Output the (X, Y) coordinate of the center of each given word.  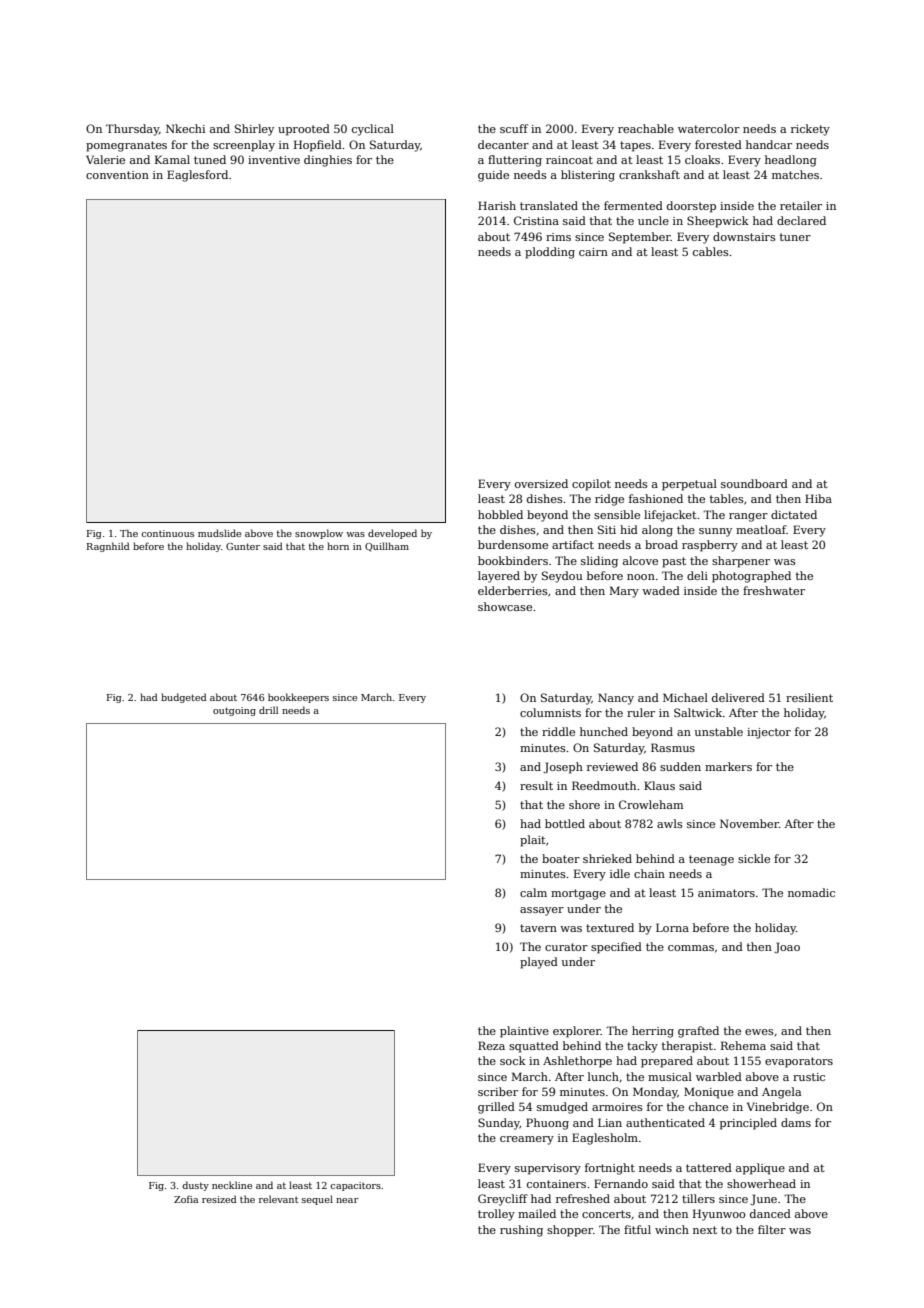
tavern (538, 928)
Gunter (243, 546)
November (749, 823)
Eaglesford (197, 176)
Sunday (499, 1124)
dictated (794, 514)
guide (493, 176)
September (640, 238)
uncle (653, 220)
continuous (167, 533)
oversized (541, 483)
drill (268, 710)
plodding (550, 253)
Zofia (186, 1199)
